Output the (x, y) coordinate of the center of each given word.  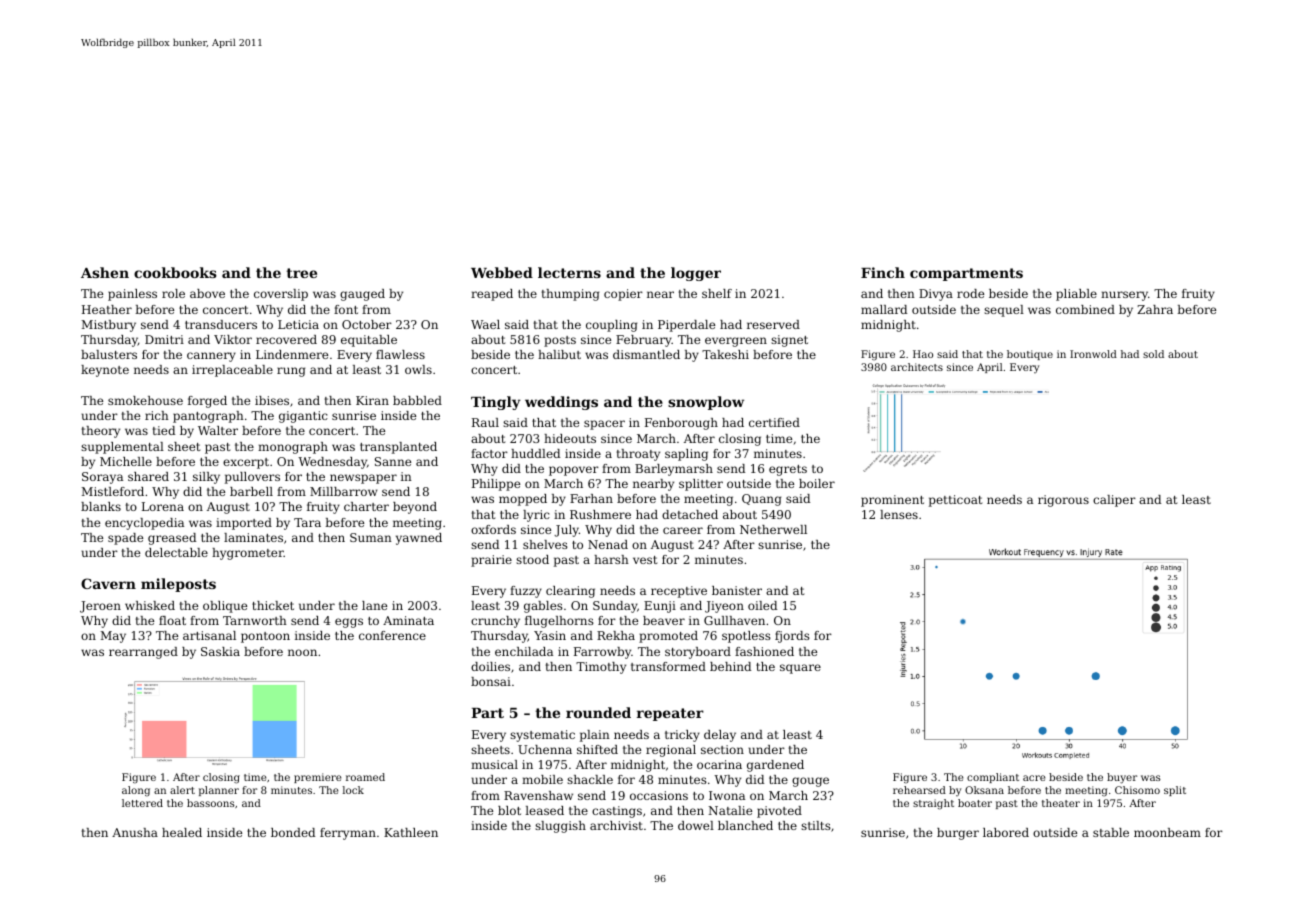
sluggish (560, 827)
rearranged (143, 653)
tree (302, 273)
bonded (293, 832)
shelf (717, 293)
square (800, 669)
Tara (307, 522)
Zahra (1155, 309)
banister (737, 590)
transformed (668, 666)
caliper (1114, 501)
